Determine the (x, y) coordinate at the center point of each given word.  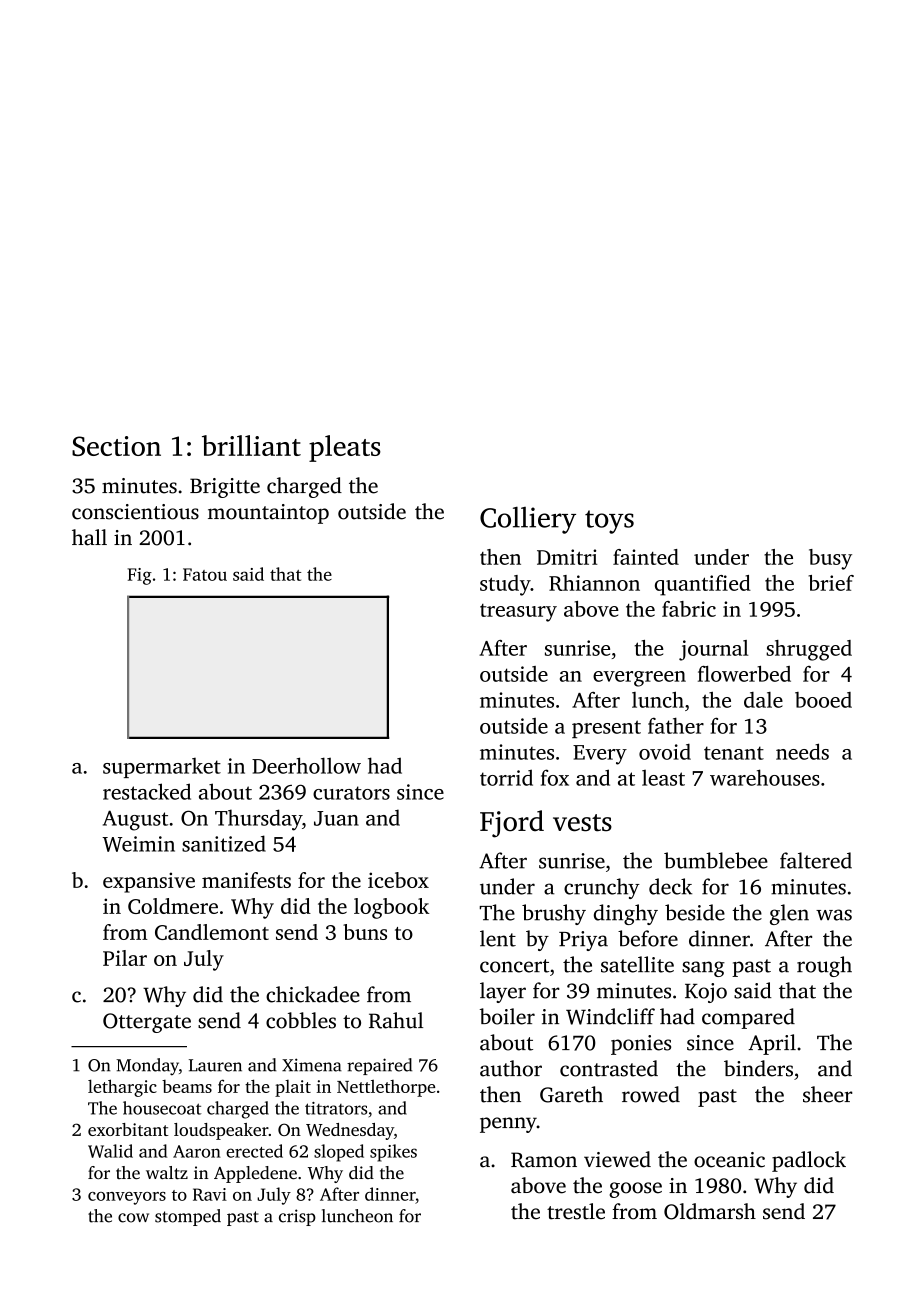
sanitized (224, 843)
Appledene (255, 1174)
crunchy (602, 888)
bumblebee (716, 860)
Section (116, 446)
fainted (646, 557)
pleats (345, 448)
